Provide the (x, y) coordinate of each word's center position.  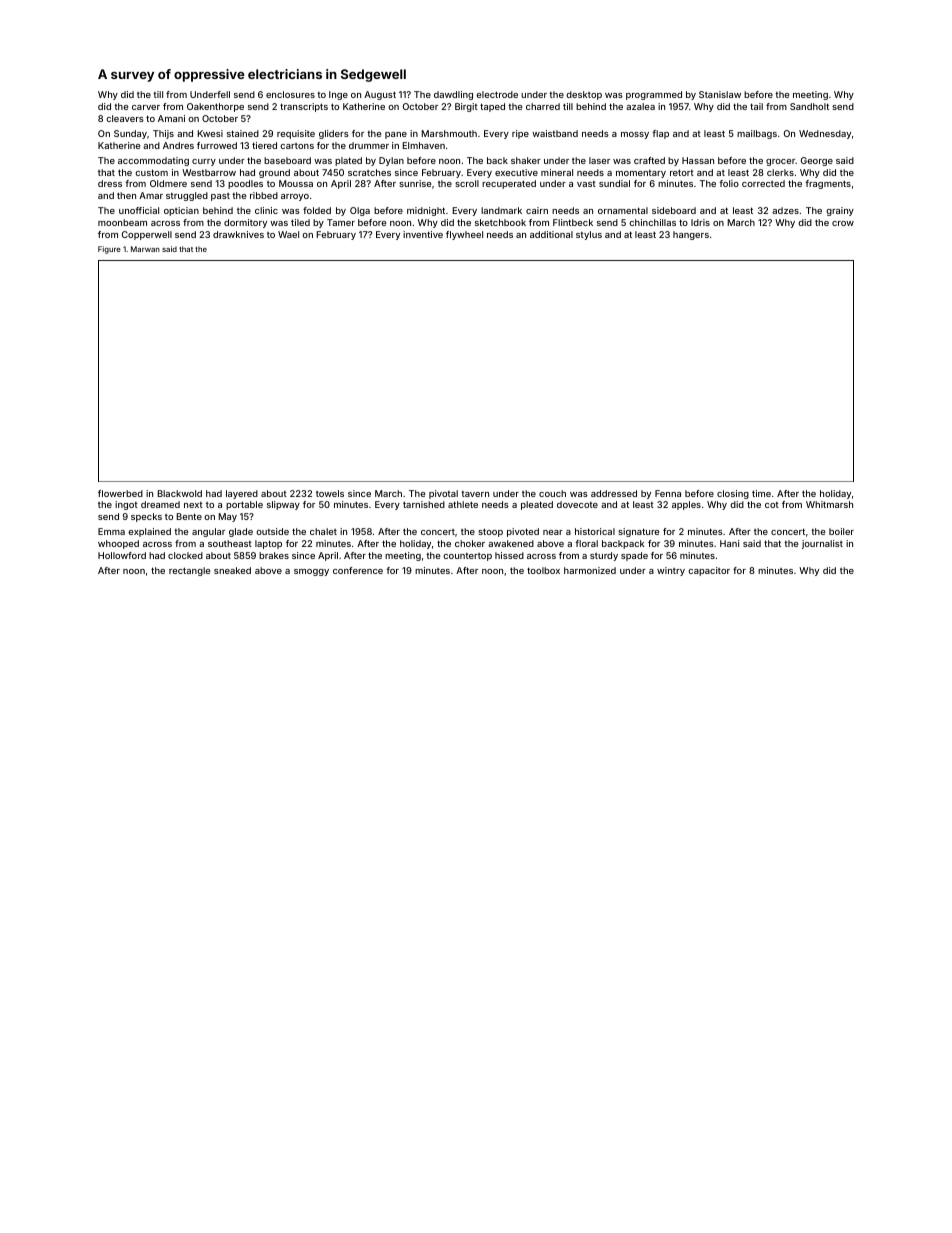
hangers (691, 235)
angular (208, 532)
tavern (475, 494)
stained (243, 133)
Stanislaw (720, 94)
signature (638, 532)
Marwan (145, 249)
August (380, 95)
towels (330, 493)
